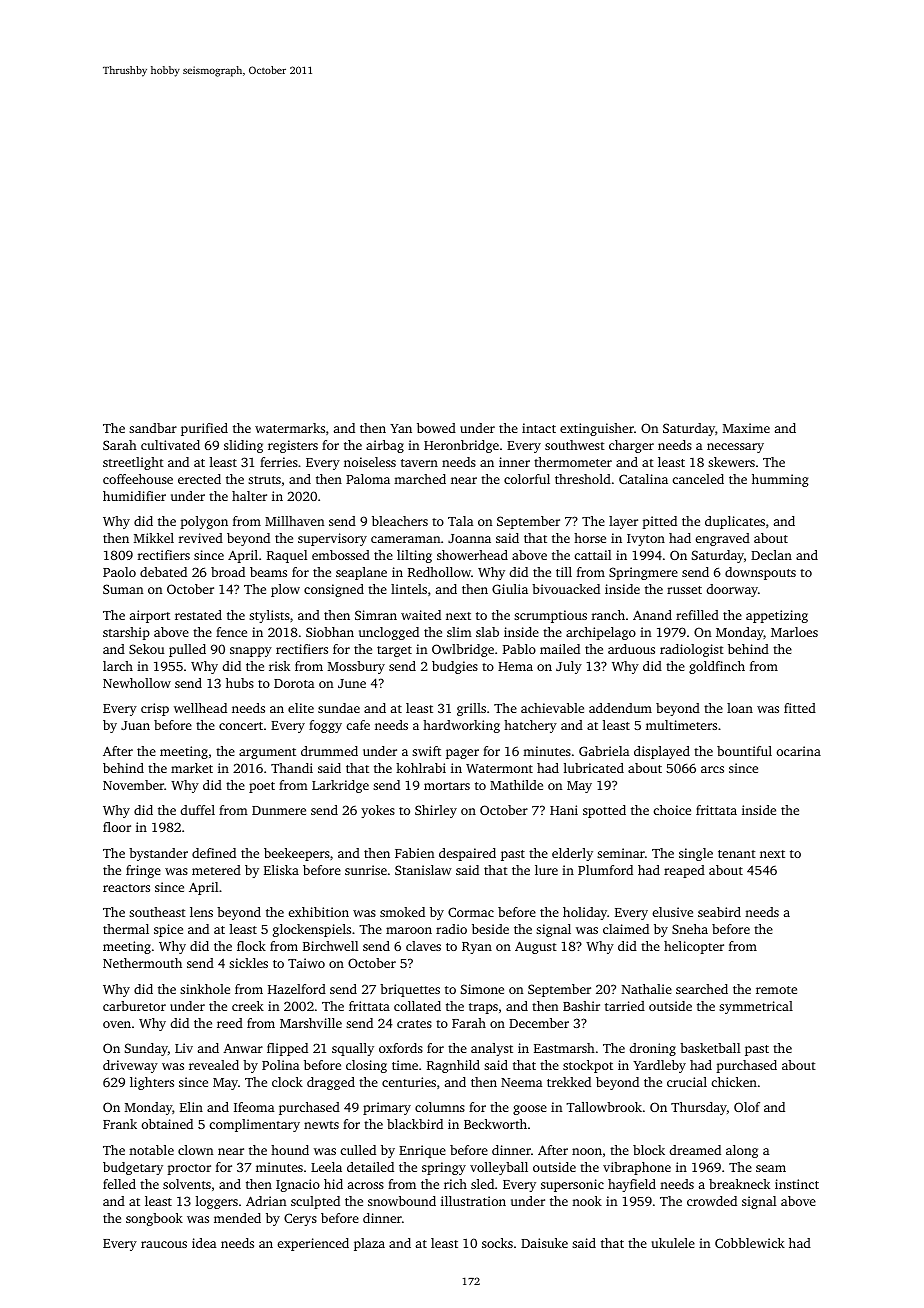 This image has height=1308, width=924. I want to click on Frank, so click(120, 1124).
